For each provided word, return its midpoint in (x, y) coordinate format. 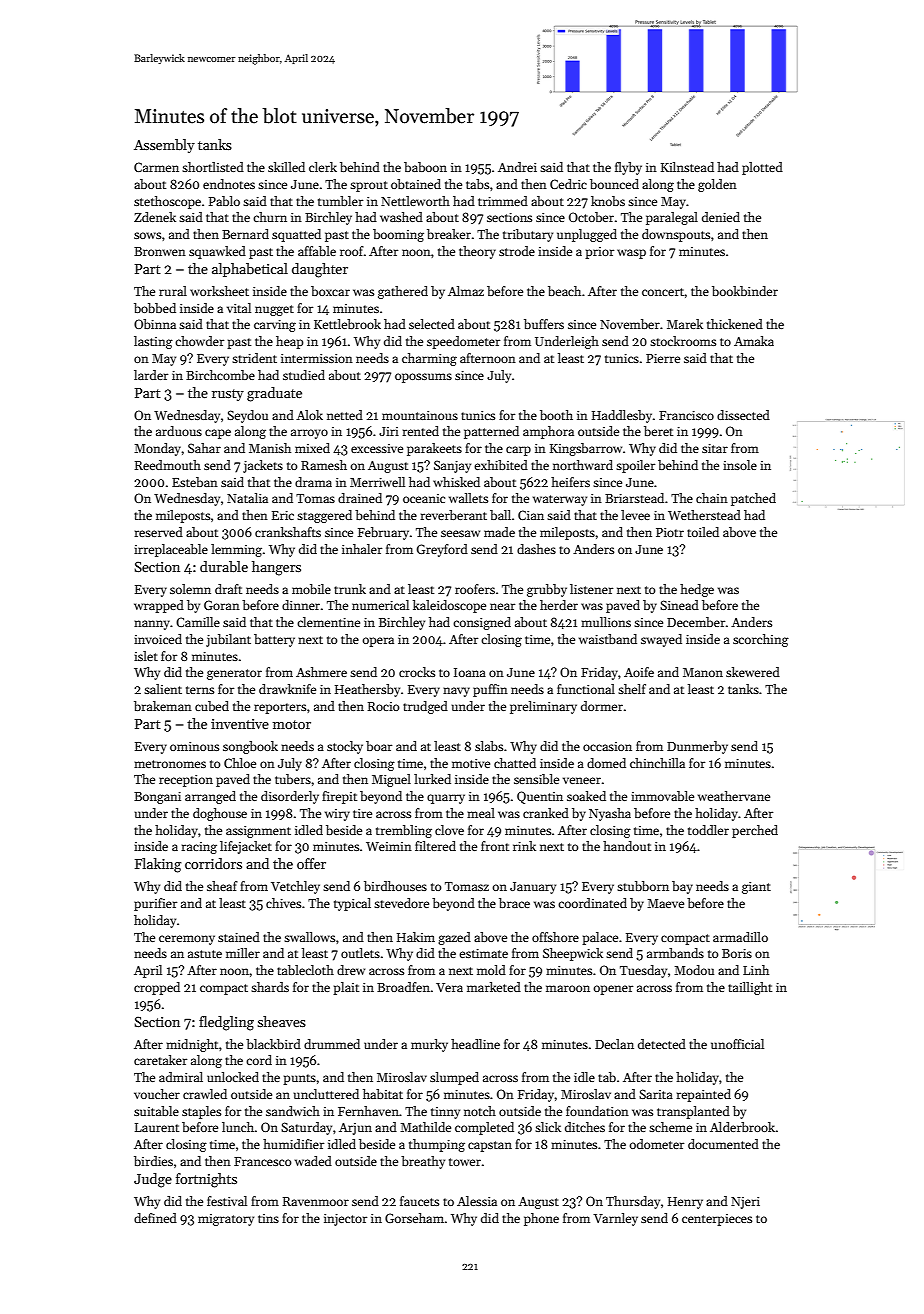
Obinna (155, 324)
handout (627, 846)
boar (379, 746)
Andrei (517, 167)
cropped (157, 988)
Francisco (686, 415)
